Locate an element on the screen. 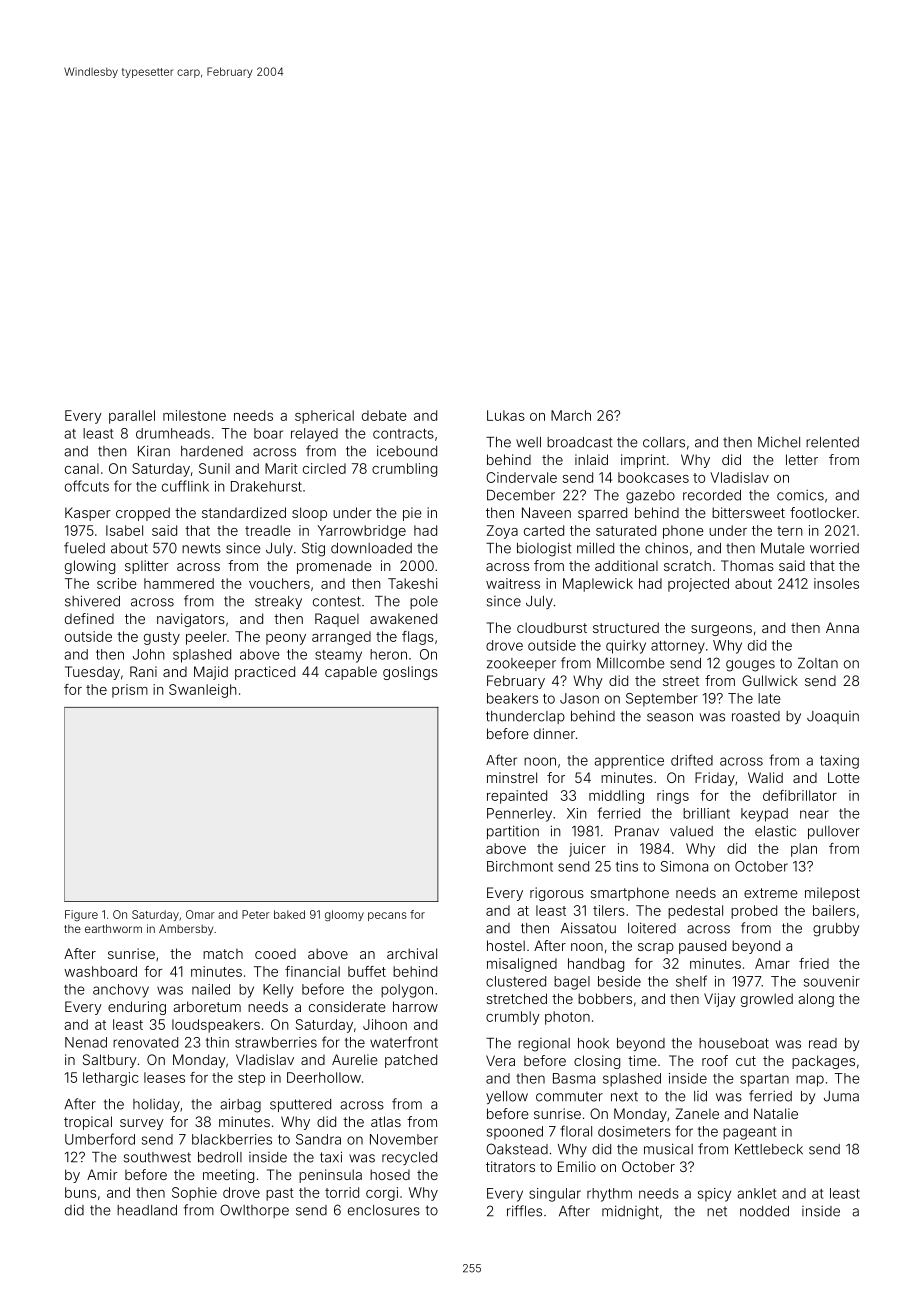  anchovy is located at coordinates (121, 991).
